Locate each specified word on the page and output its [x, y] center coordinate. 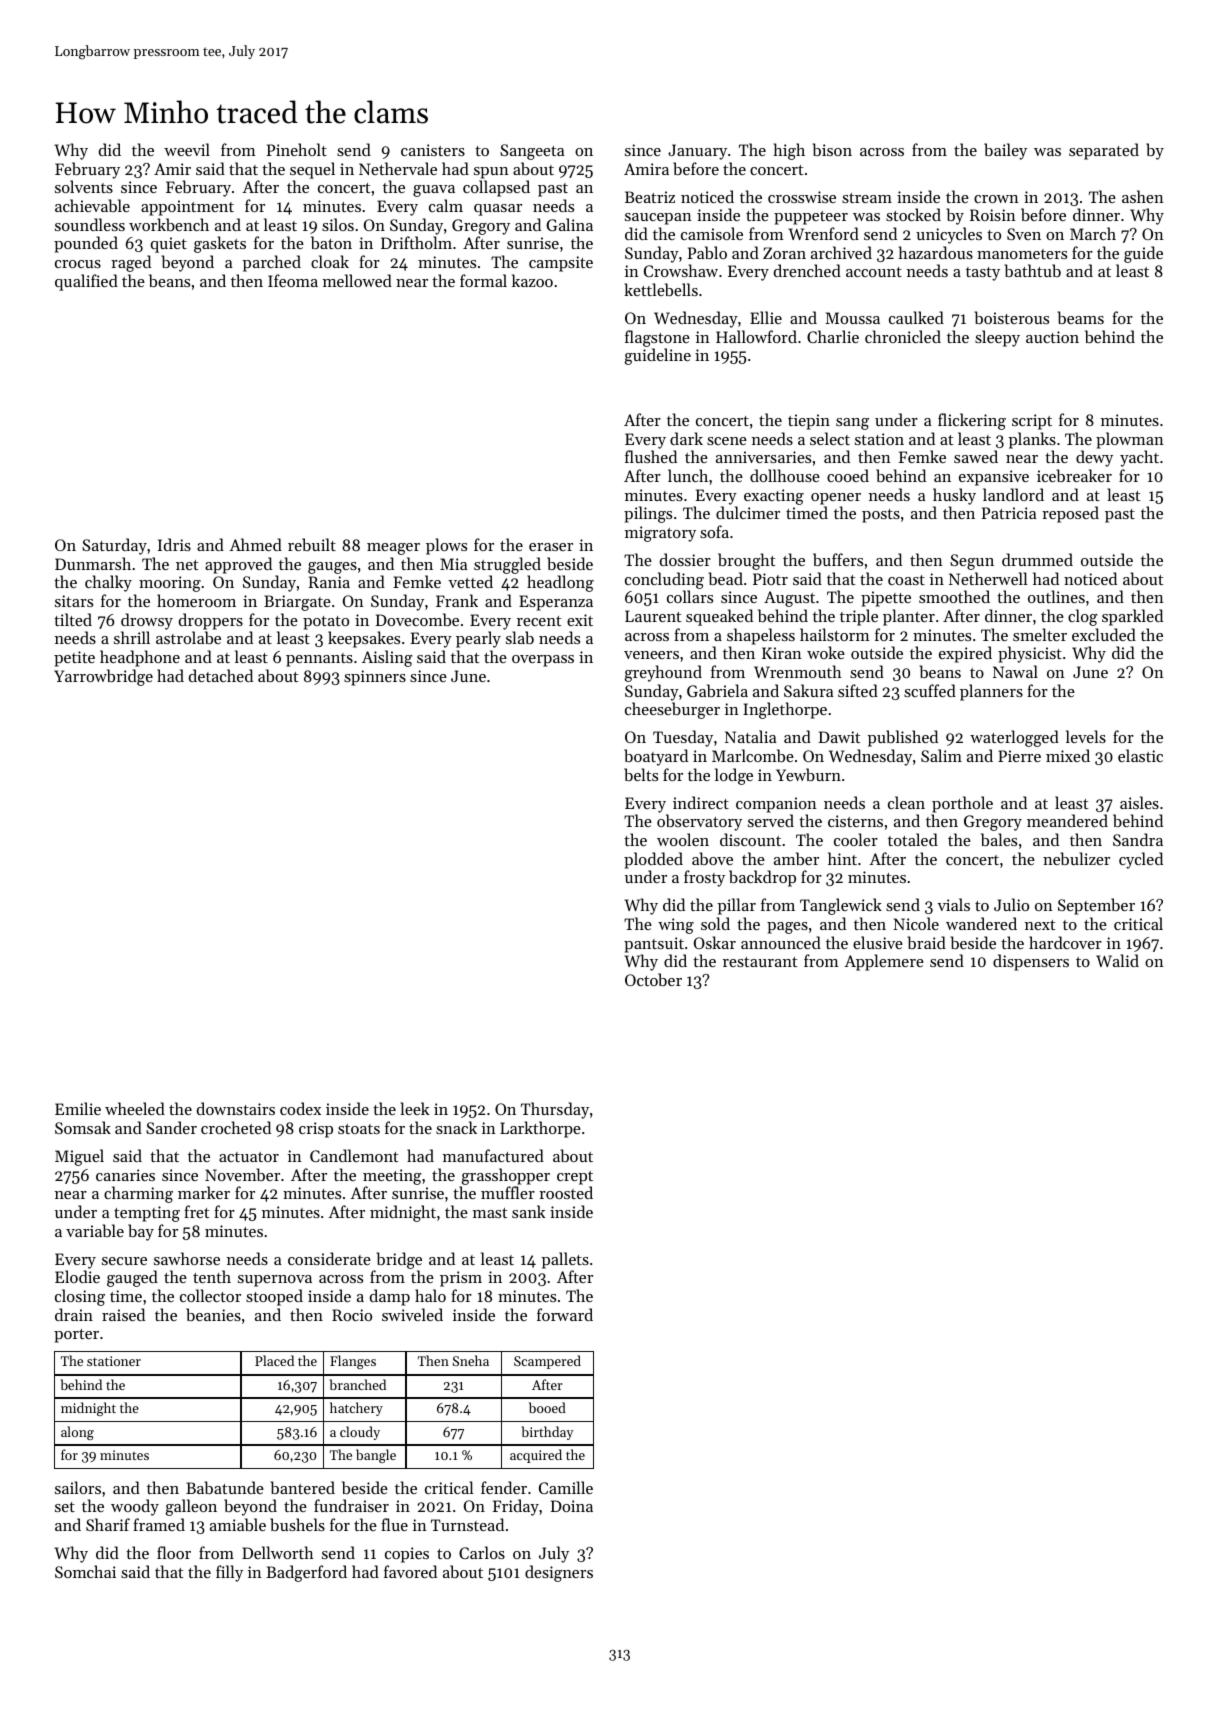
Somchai [85, 1571]
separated [1104, 151]
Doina [572, 1506]
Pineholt [297, 149]
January [697, 152]
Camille [566, 1487]
